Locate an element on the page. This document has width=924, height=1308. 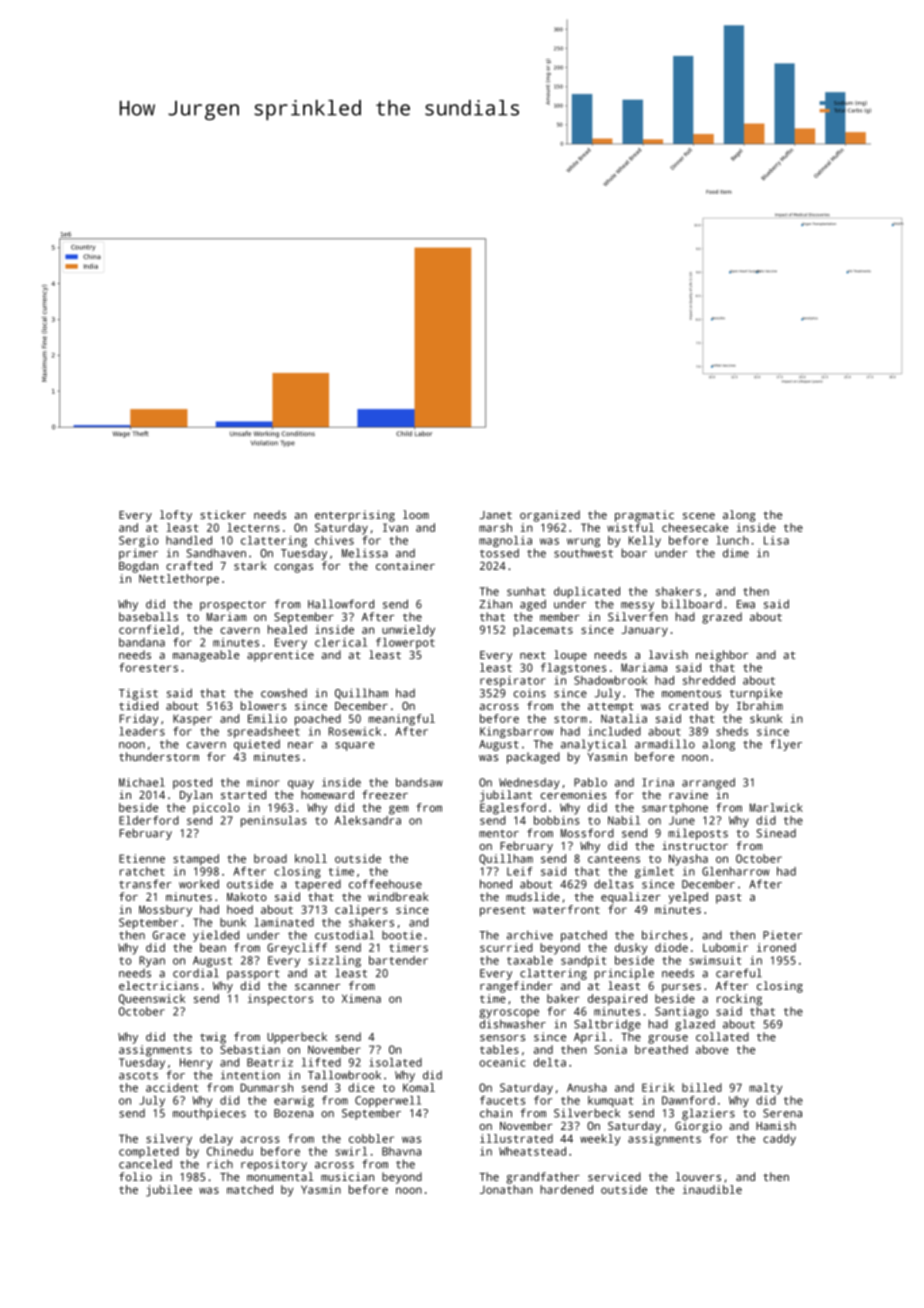
grazed is located at coordinates (722, 618).
